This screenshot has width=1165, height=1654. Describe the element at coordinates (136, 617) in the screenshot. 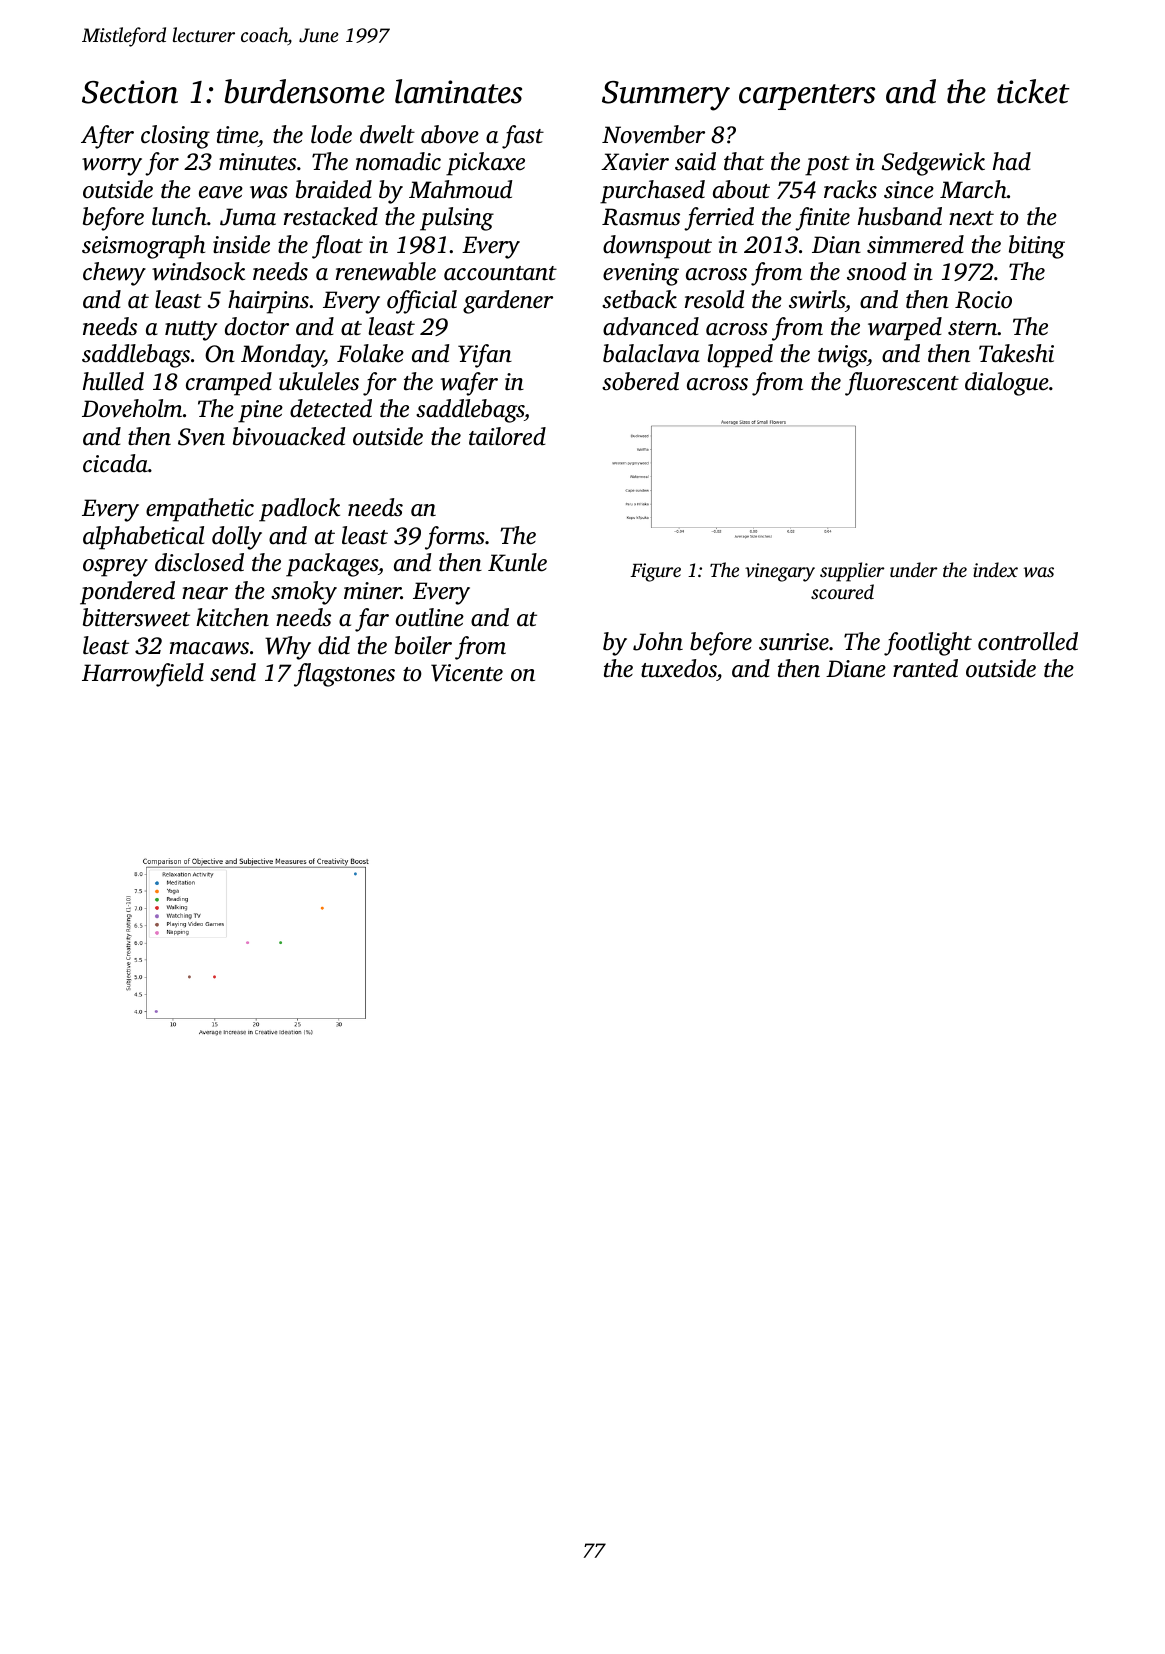

I see `bittersweet` at that location.
